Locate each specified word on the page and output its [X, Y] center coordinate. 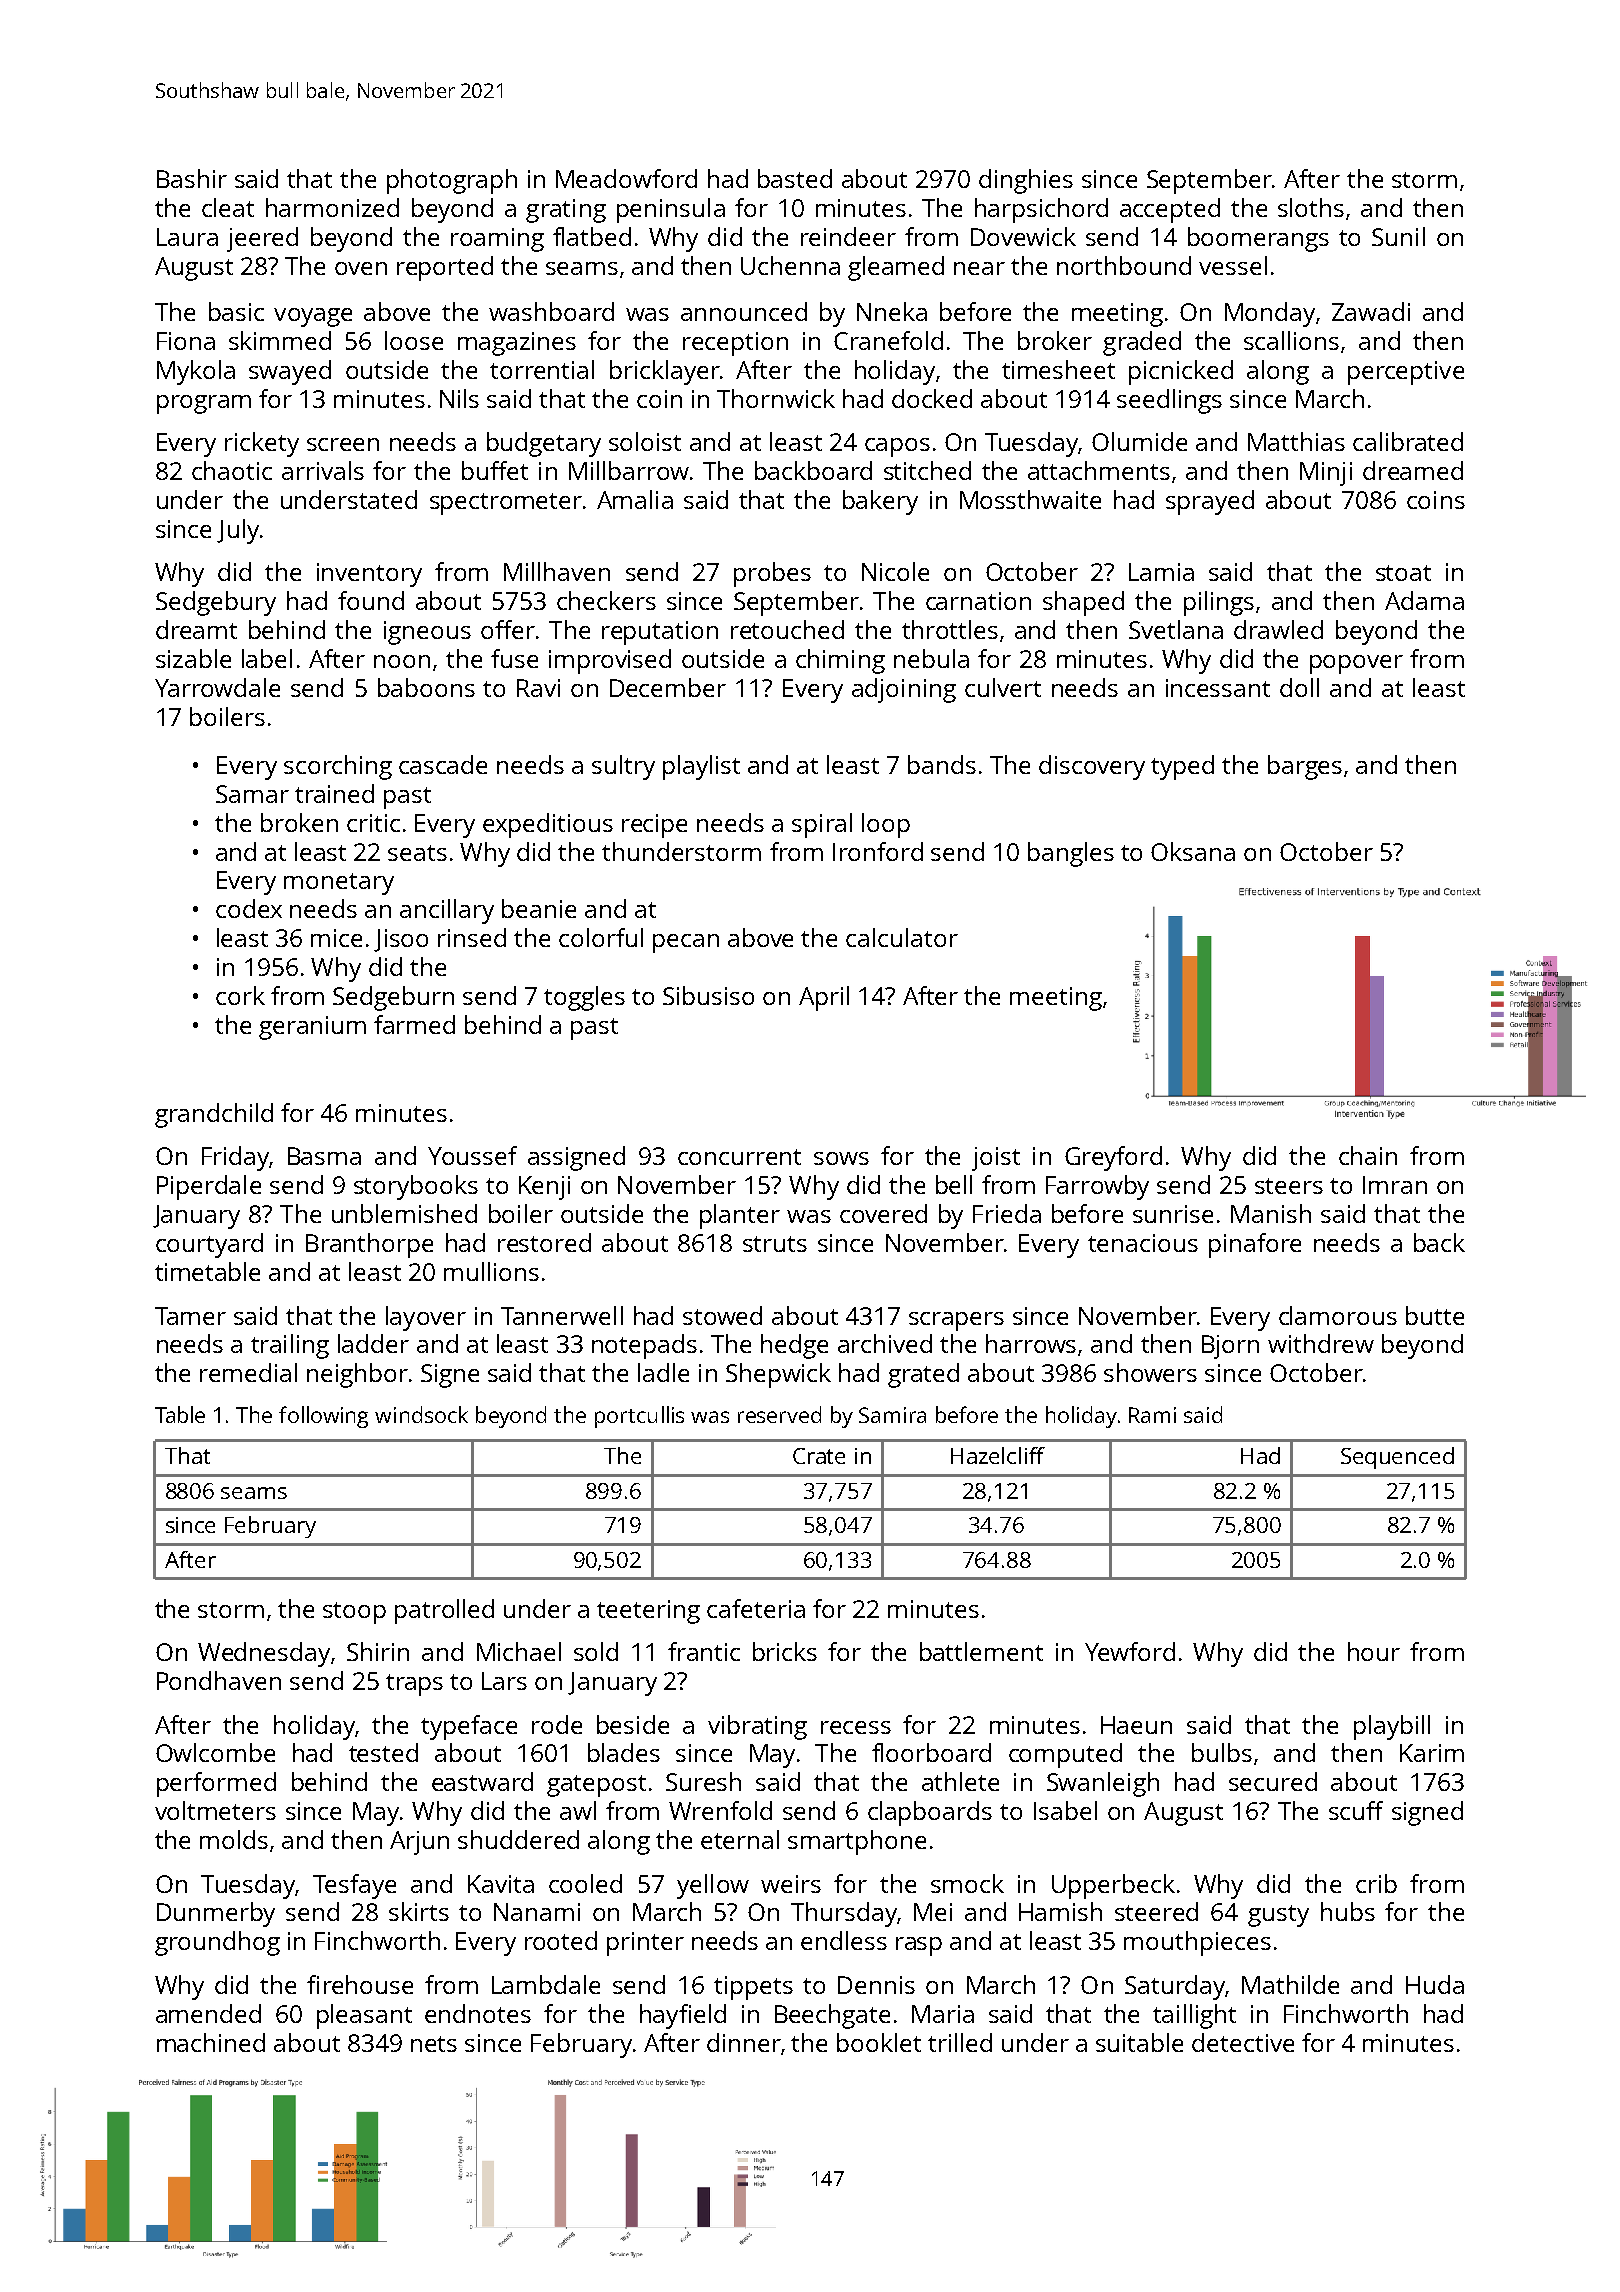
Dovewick [1023, 236]
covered [883, 1213]
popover [1356, 664]
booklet [879, 2042]
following [323, 1417]
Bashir [192, 178]
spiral [822, 825]
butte [1435, 1315]
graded [1142, 343]
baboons [426, 687]
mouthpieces [1197, 1943]
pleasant [364, 2016]
